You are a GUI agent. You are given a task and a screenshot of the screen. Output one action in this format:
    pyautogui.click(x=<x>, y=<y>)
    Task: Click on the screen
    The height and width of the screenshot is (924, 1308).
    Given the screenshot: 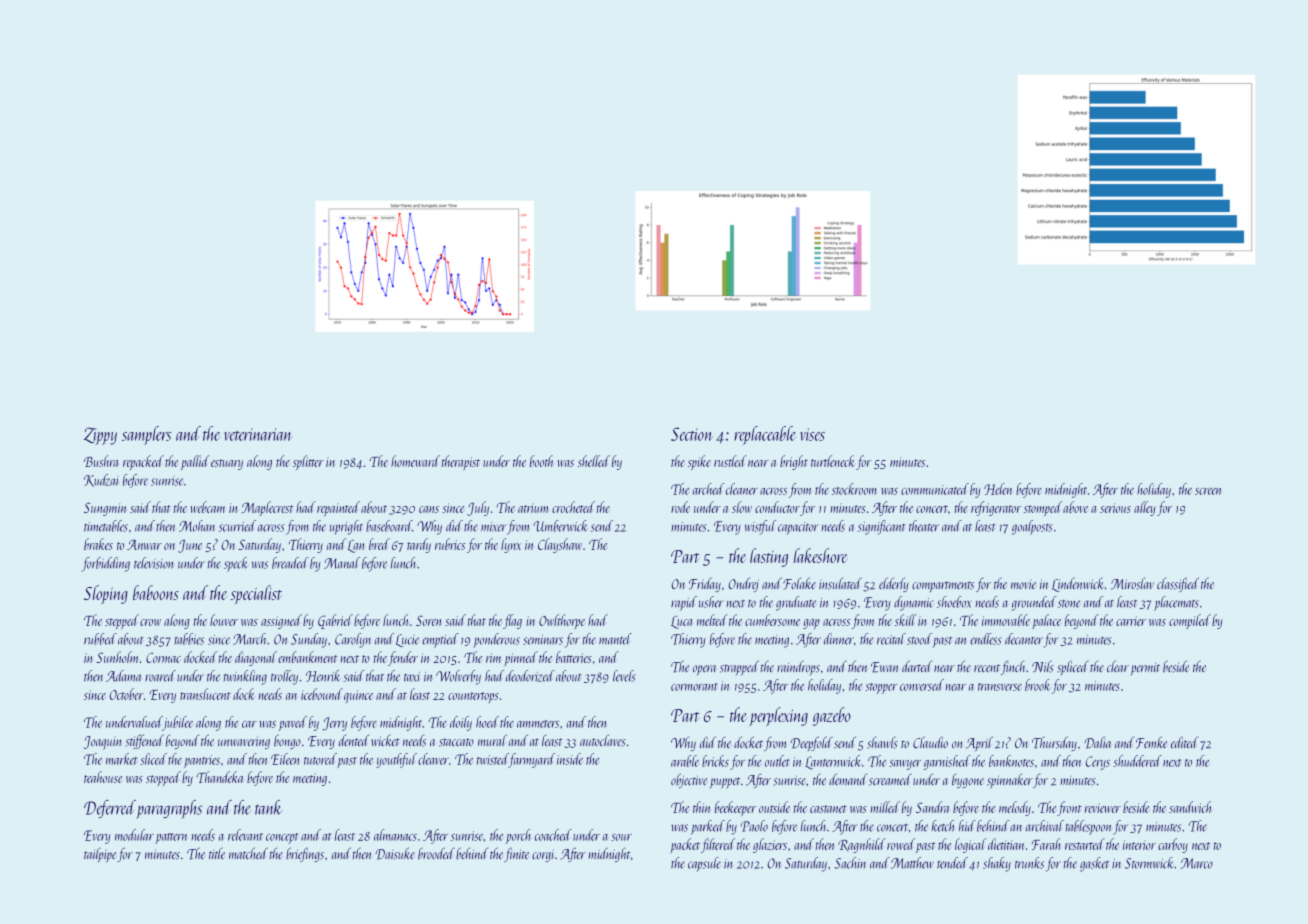 What is the action you would take?
    pyautogui.click(x=1208, y=491)
